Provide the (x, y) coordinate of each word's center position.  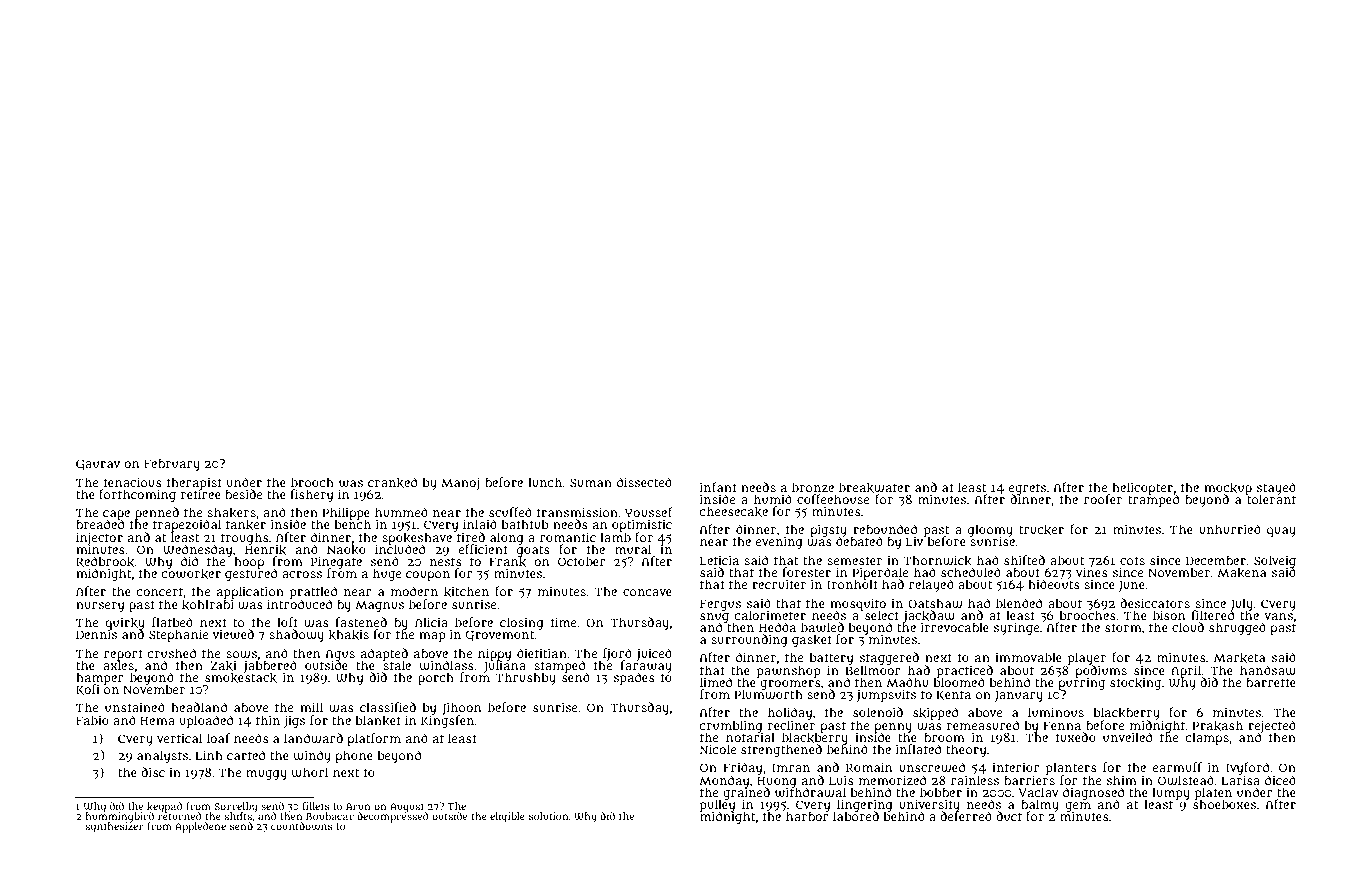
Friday (742, 768)
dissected (644, 482)
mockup (1228, 488)
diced (1280, 780)
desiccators (1155, 603)
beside (243, 494)
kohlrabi (208, 604)
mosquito (858, 604)
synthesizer (115, 827)
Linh (209, 755)
